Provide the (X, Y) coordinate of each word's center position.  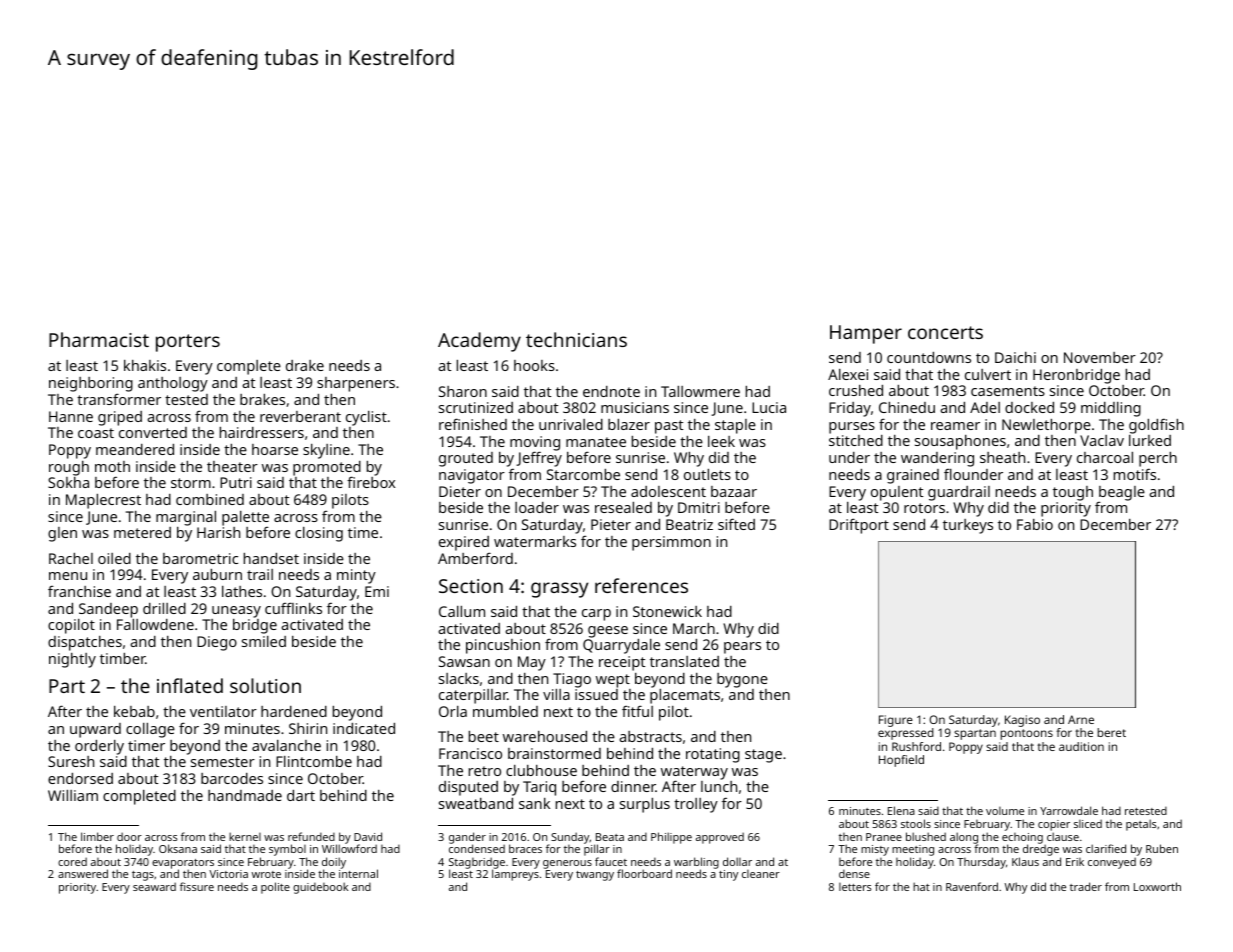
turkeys (968, 526)
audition (1081, 746)
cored (72, 861)
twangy (595, 876)
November (1100, 357)
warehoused (545, 736)
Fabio (1035, 524)
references (641, 585)
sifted (736, 524)
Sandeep (108, 610)
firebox (371, 482)
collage (150, 730)
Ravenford (972, 886)
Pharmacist (99, 339)
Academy (479, 342)
